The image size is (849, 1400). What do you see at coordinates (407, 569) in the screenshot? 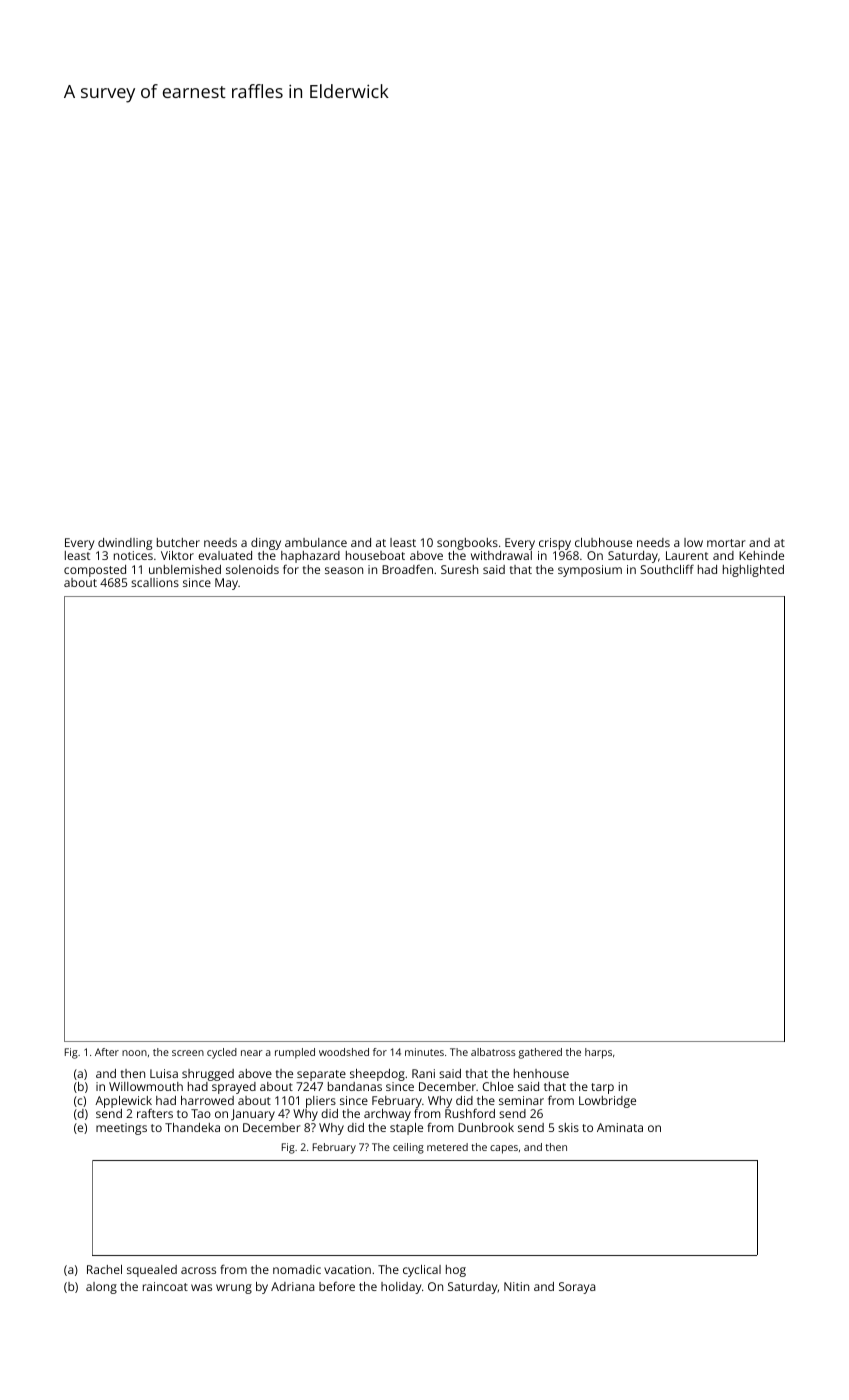
I see `Broadfen` at bounding box center [407, 569].
